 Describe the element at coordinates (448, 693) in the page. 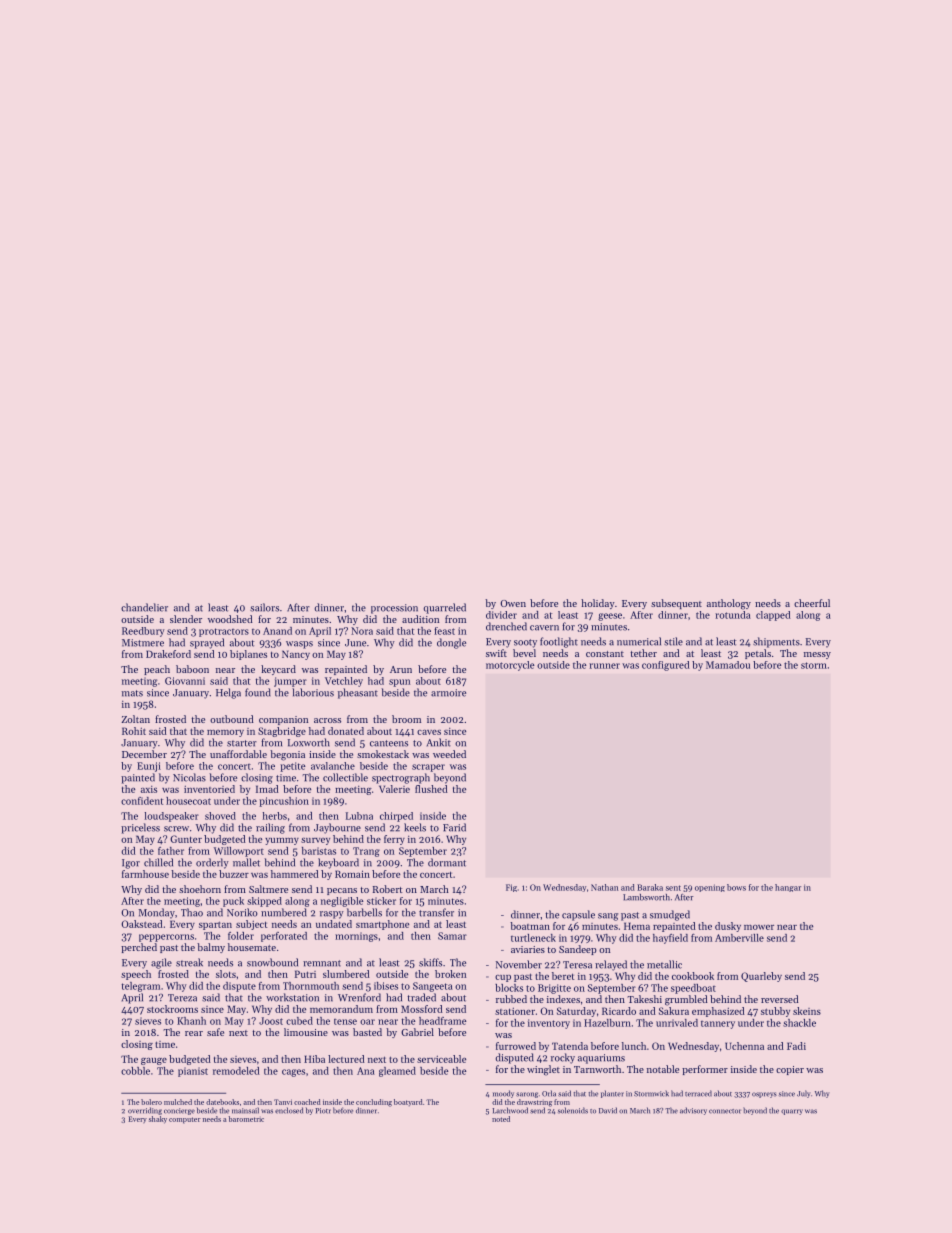

I see `armoire` at that location.
